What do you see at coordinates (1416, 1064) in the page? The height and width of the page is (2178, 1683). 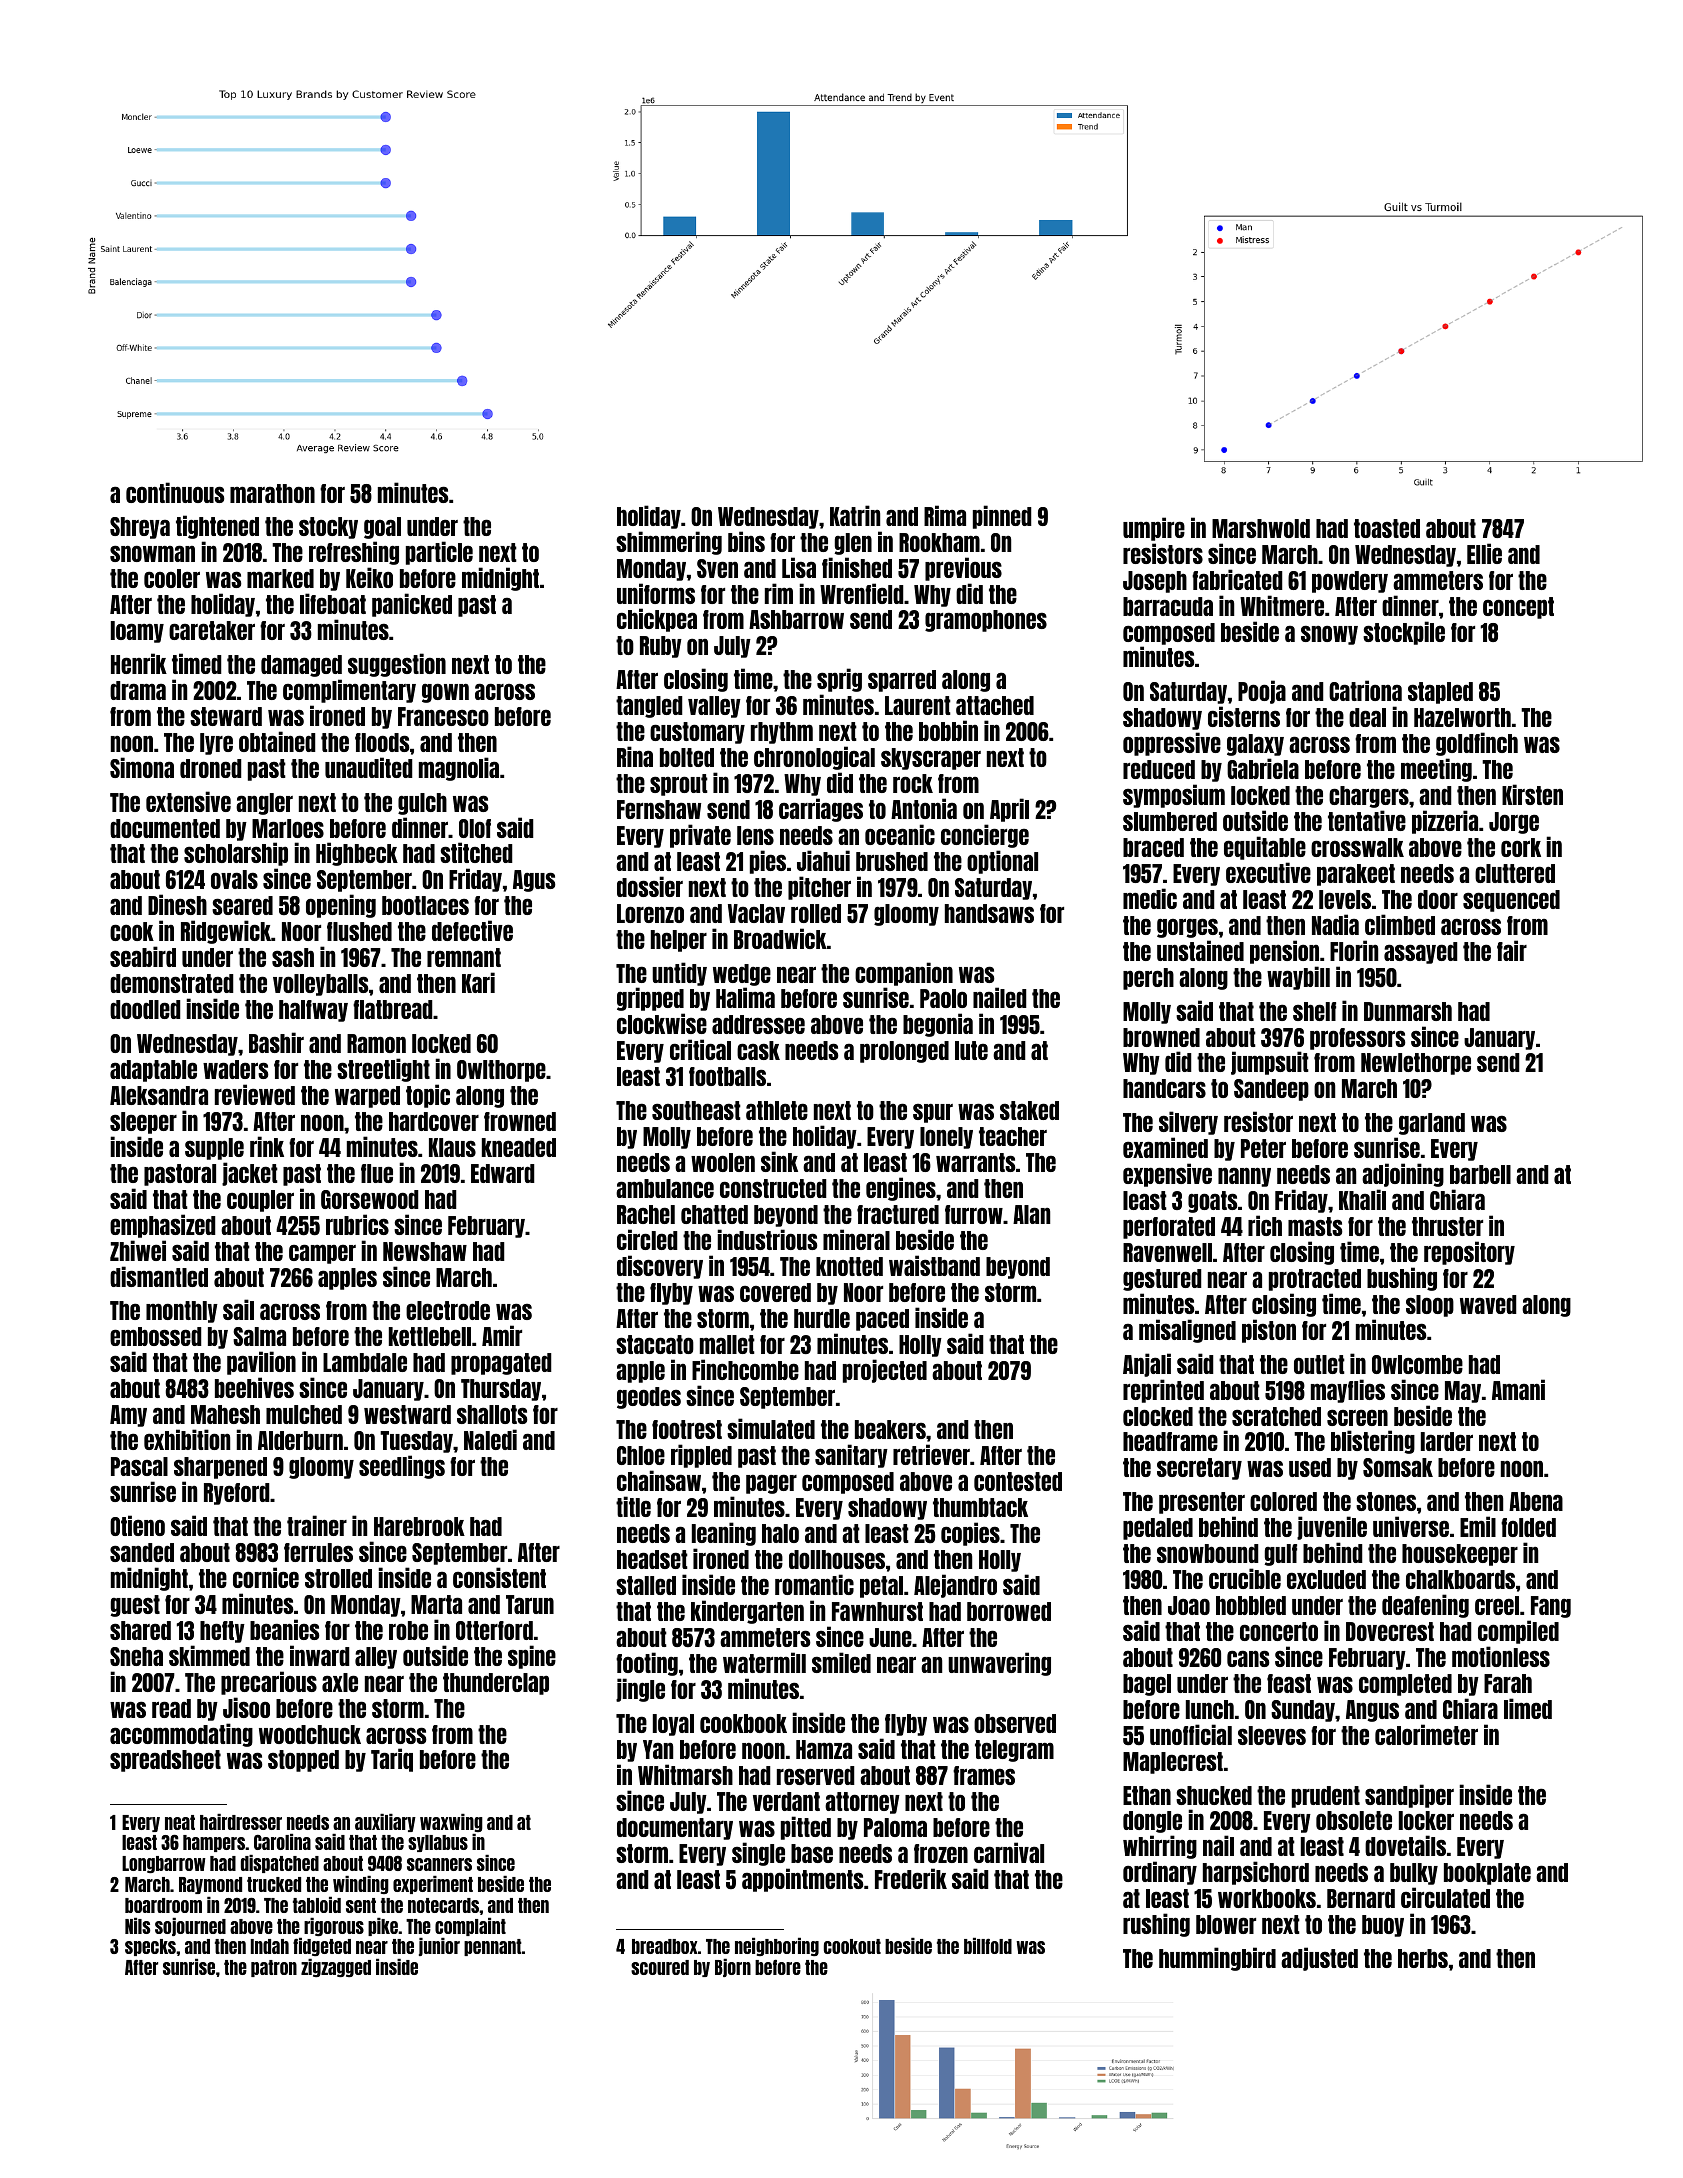 I see `Newlethorpe` at bounding box center [1416, 1064].
